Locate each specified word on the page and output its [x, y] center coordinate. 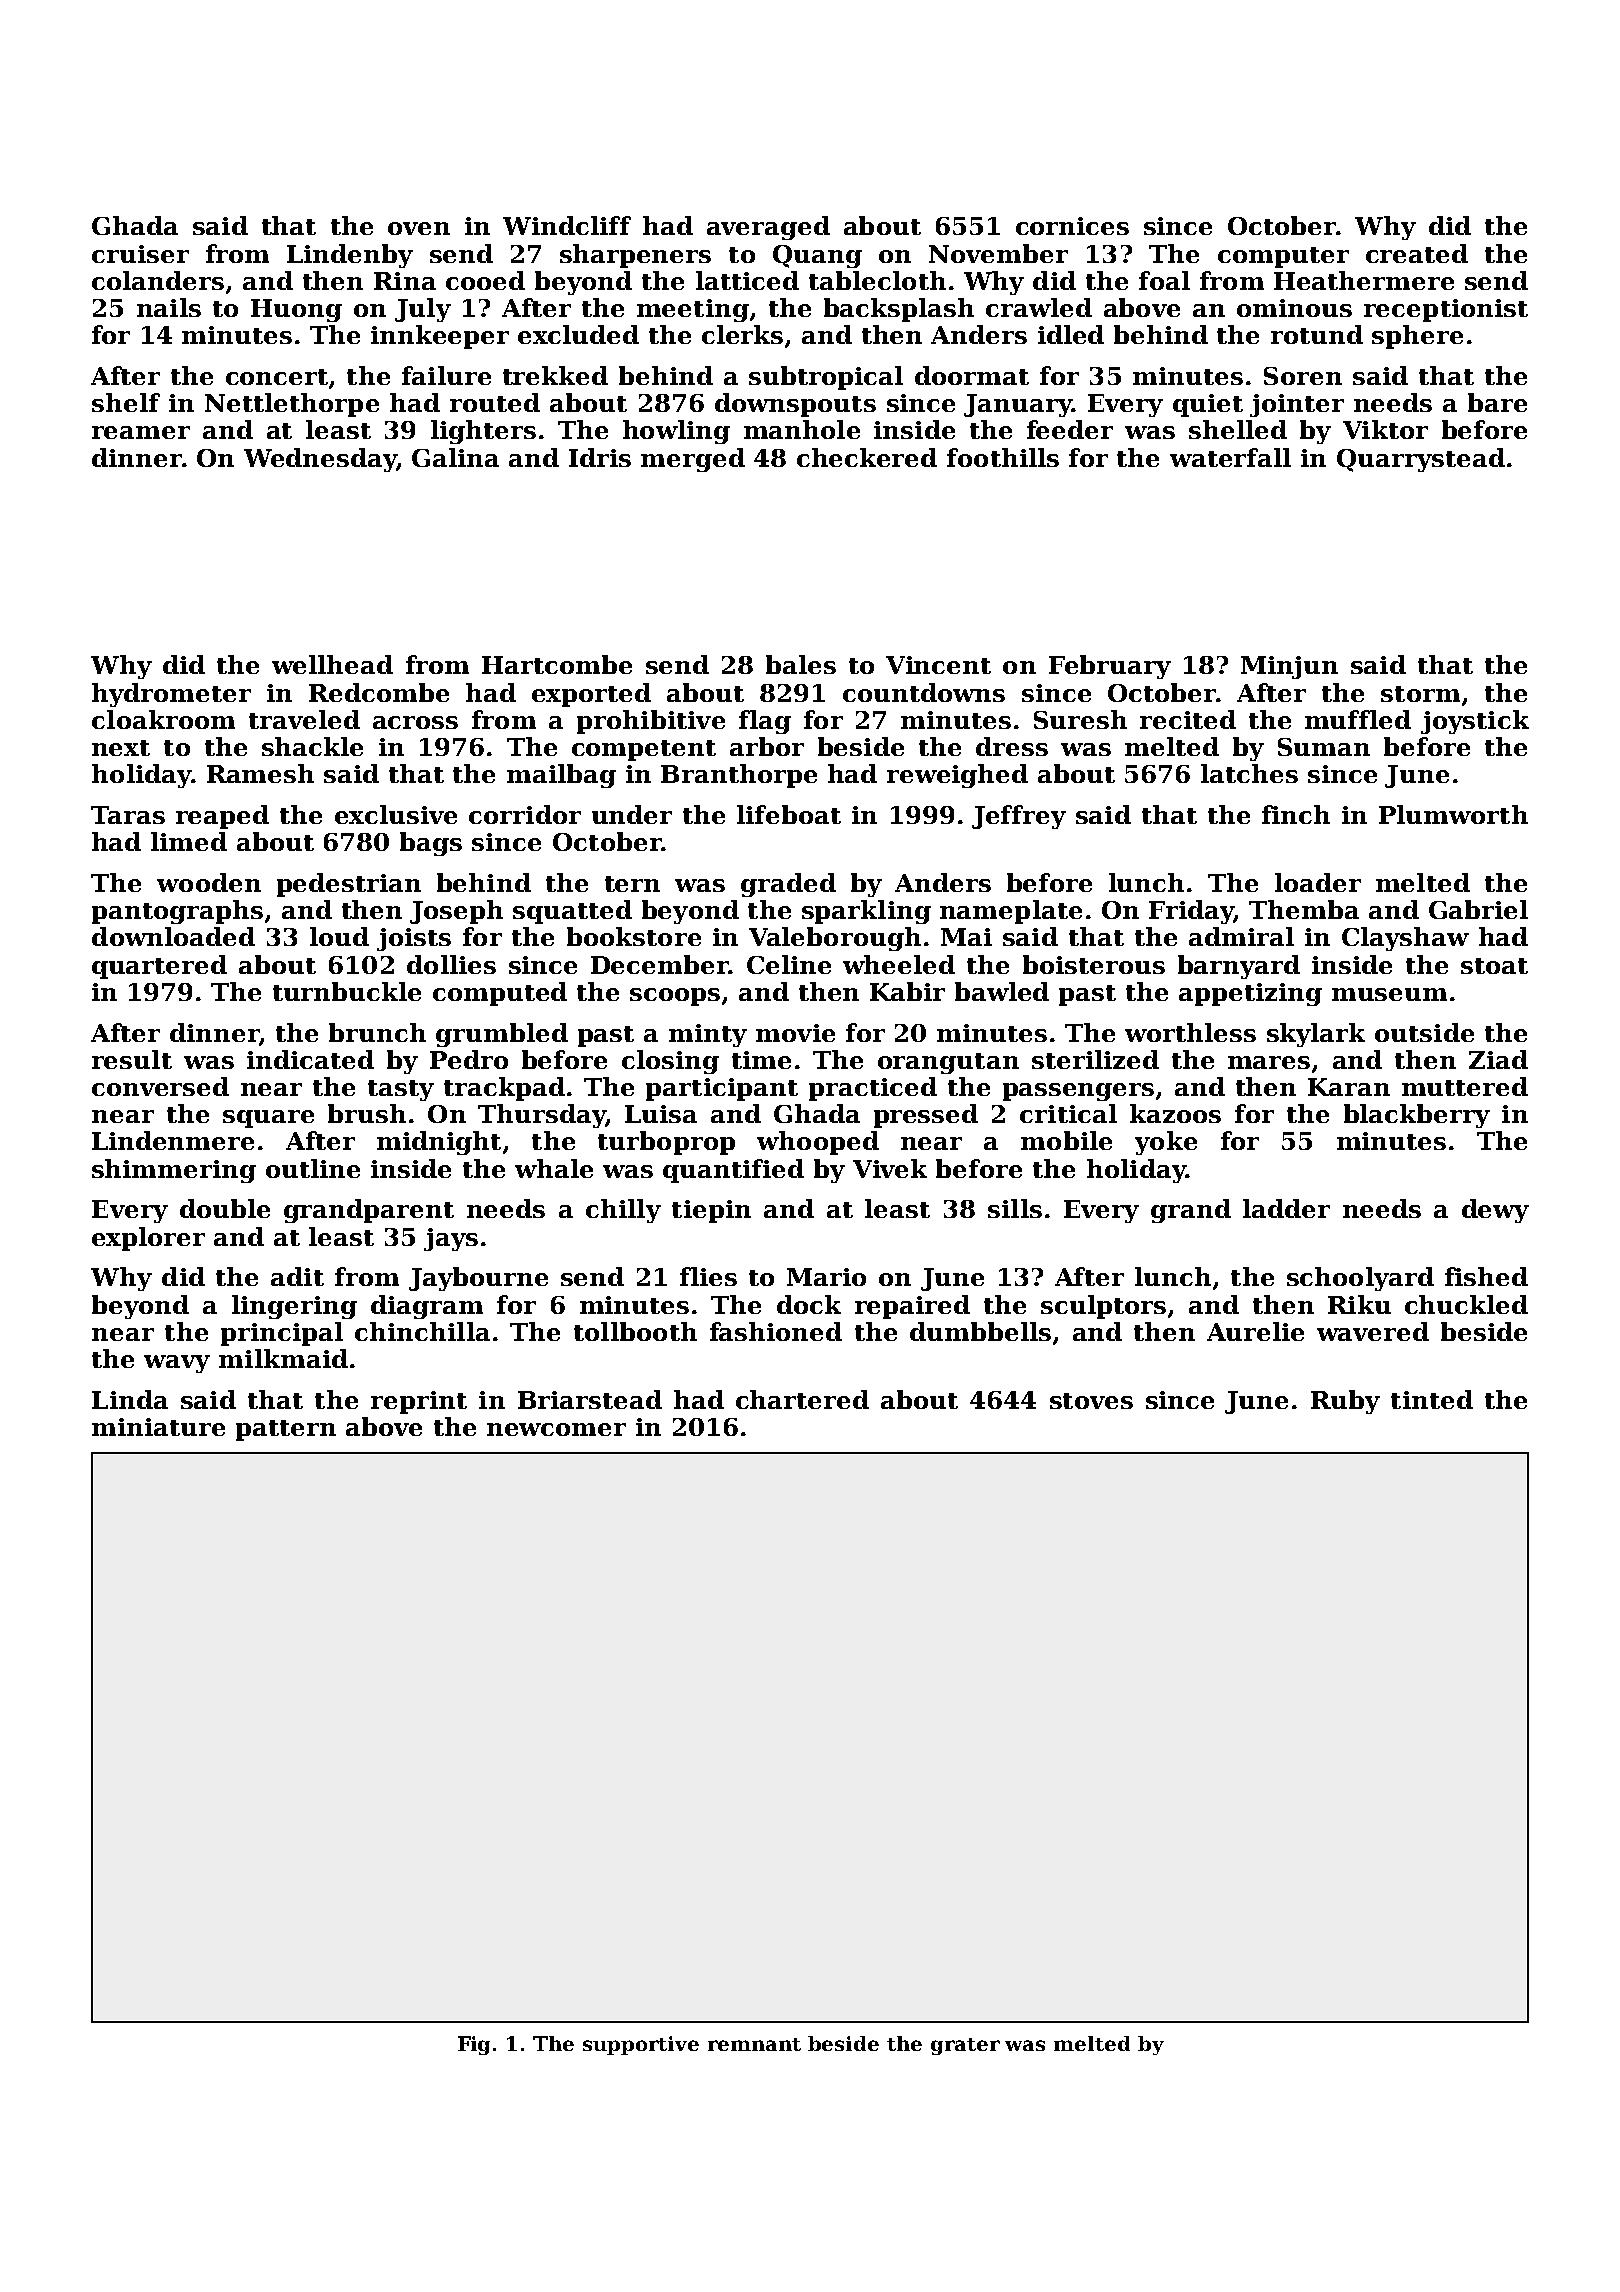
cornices [1072, 226]
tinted [1432, 1399]
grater [965, 2046]
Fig [474, 2045]
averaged [768, 228]
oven [419, 228]
